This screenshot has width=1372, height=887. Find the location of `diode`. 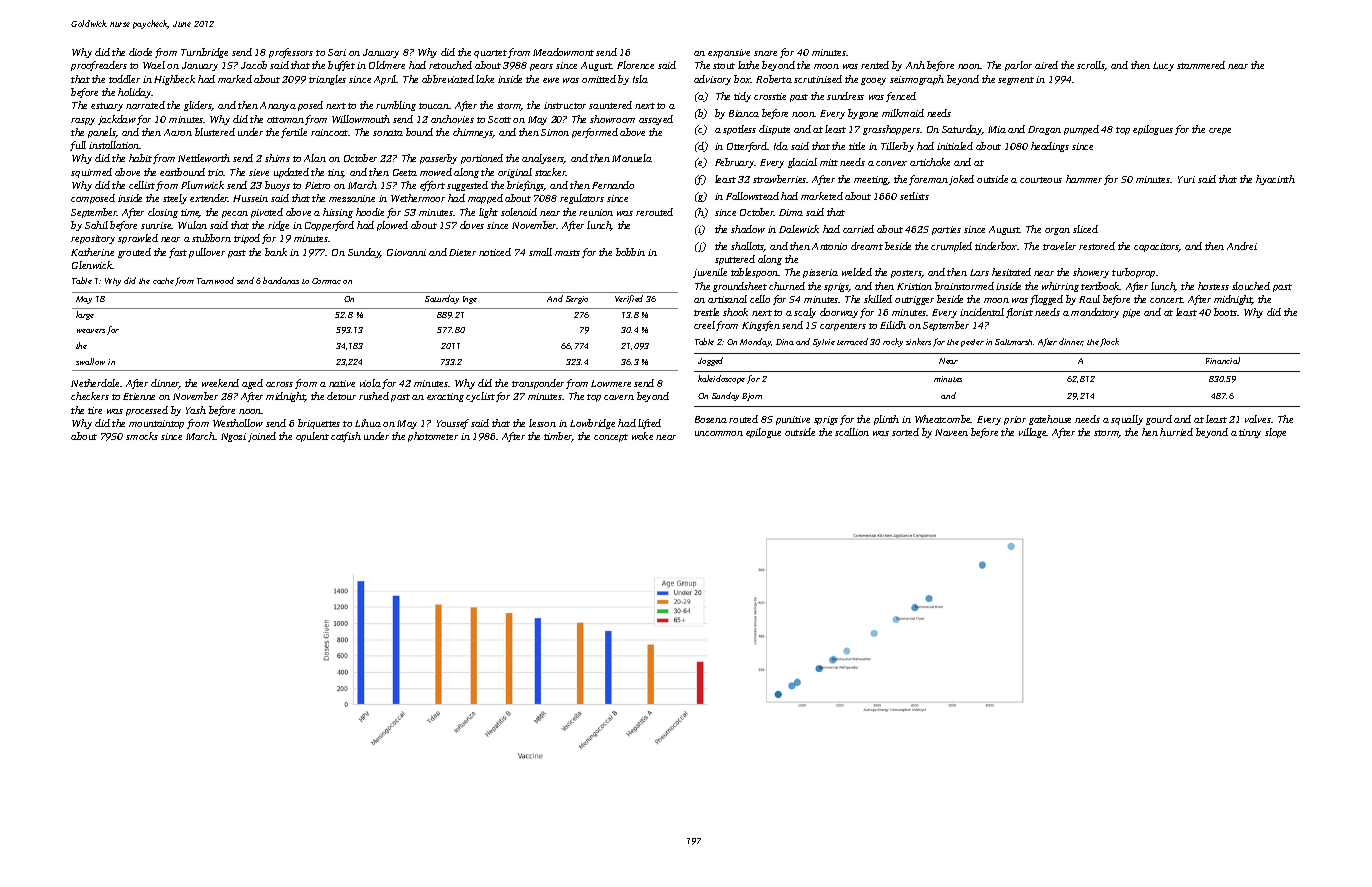

diode is located at coordinates (140, 52).
